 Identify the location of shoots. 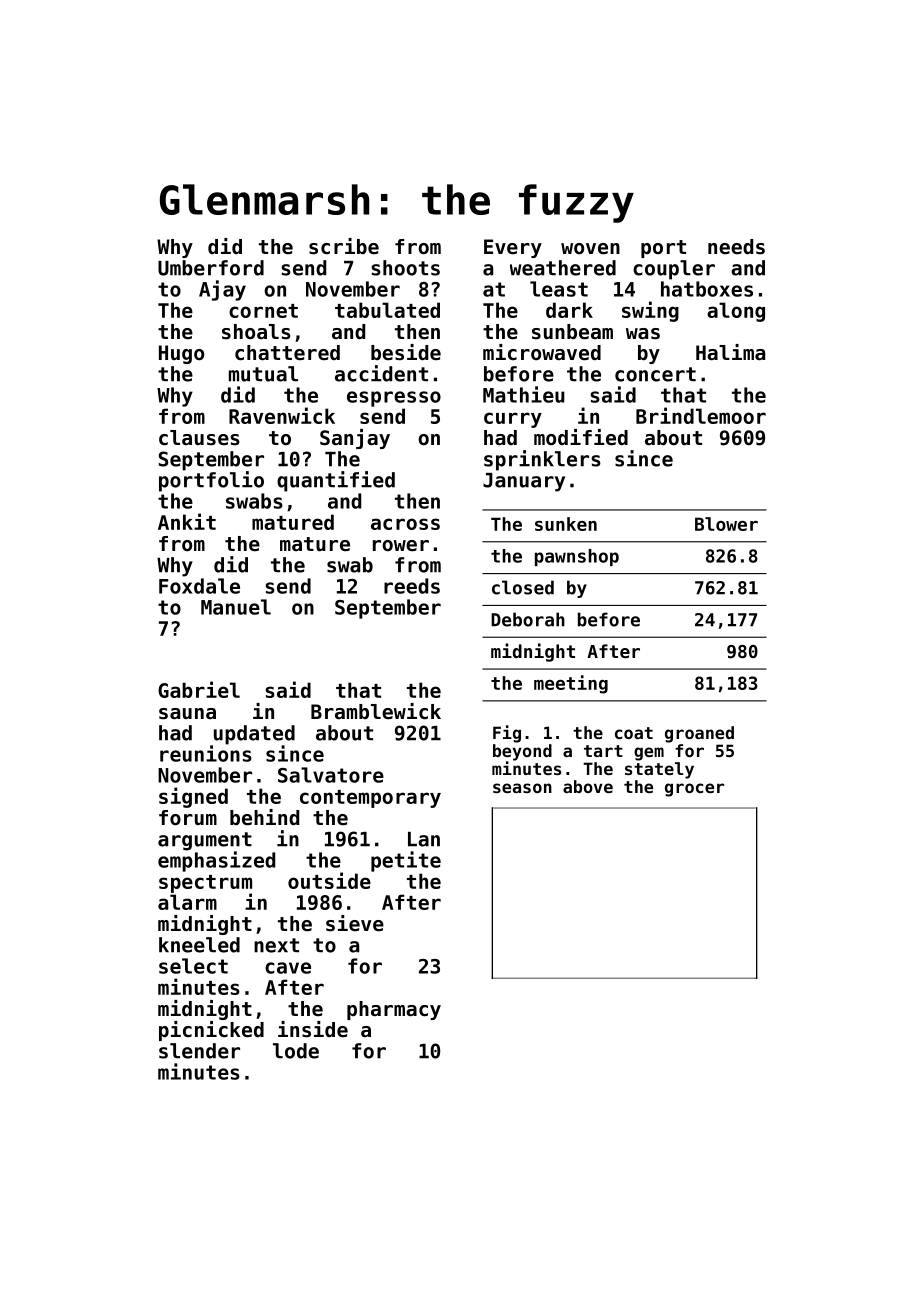
(405, 268).
